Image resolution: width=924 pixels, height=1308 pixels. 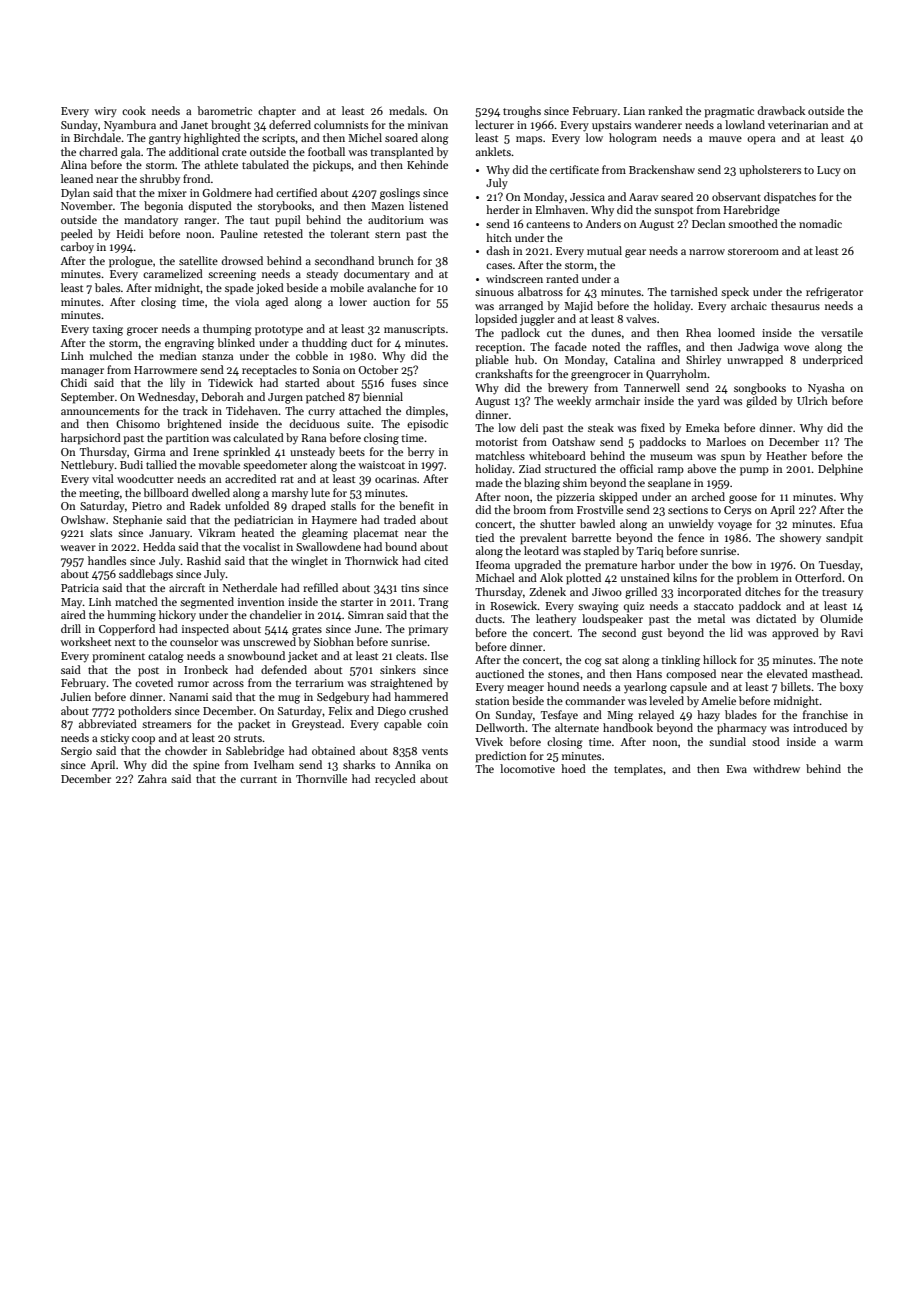 I want to click on Zahra, so click(x=152, y=778).
